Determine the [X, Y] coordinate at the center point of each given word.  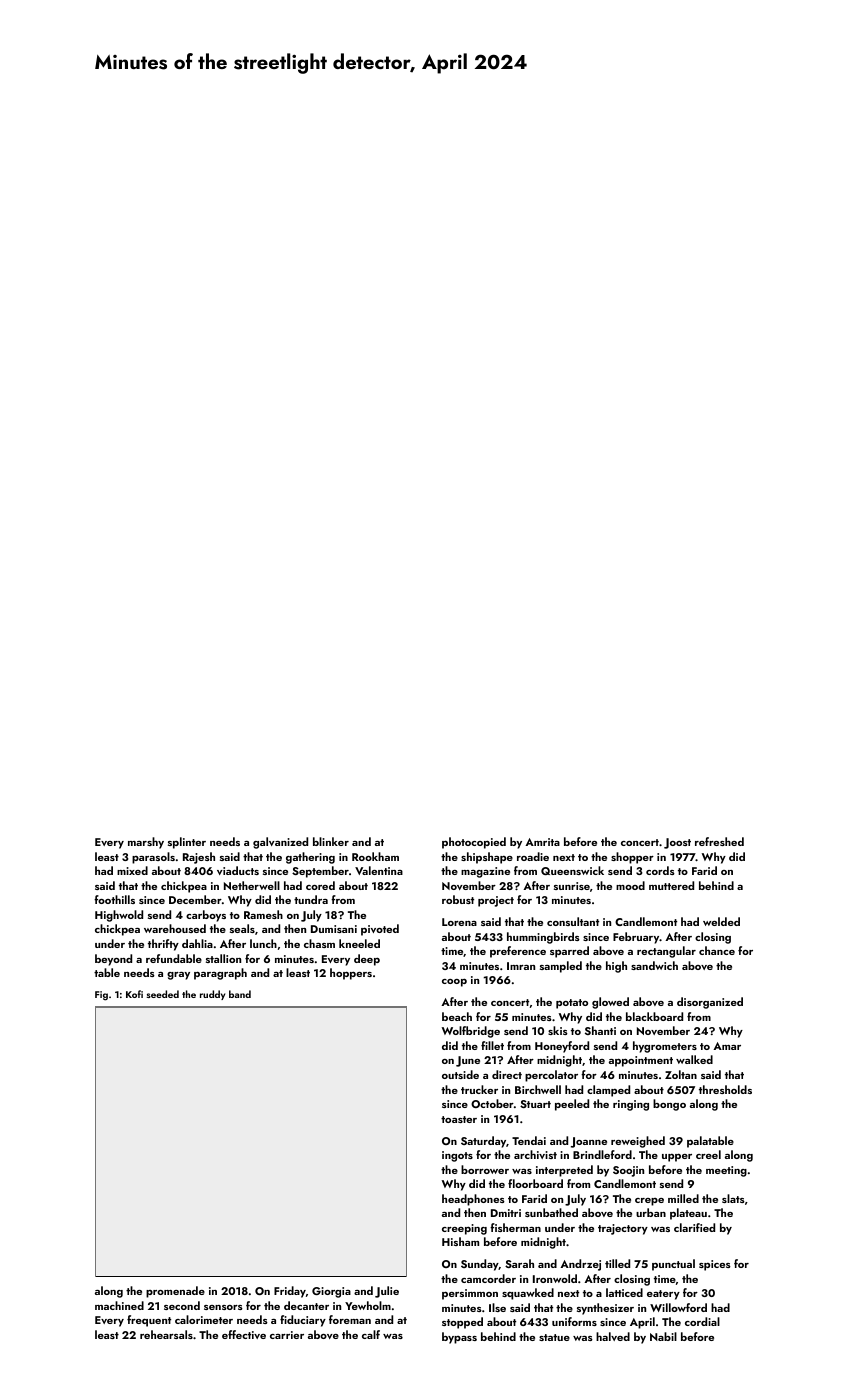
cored [320, 885]
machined [119, 1305]
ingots [457, 1156]
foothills [114, 899]
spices [715, 1265]
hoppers [351, 974]
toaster [459, 1119]
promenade [175, 1292]
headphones [473, 1200]
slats [733, 1198]
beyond [113, 960]
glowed [610, 1003]
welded [721, 921]
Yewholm [368, 1305]
